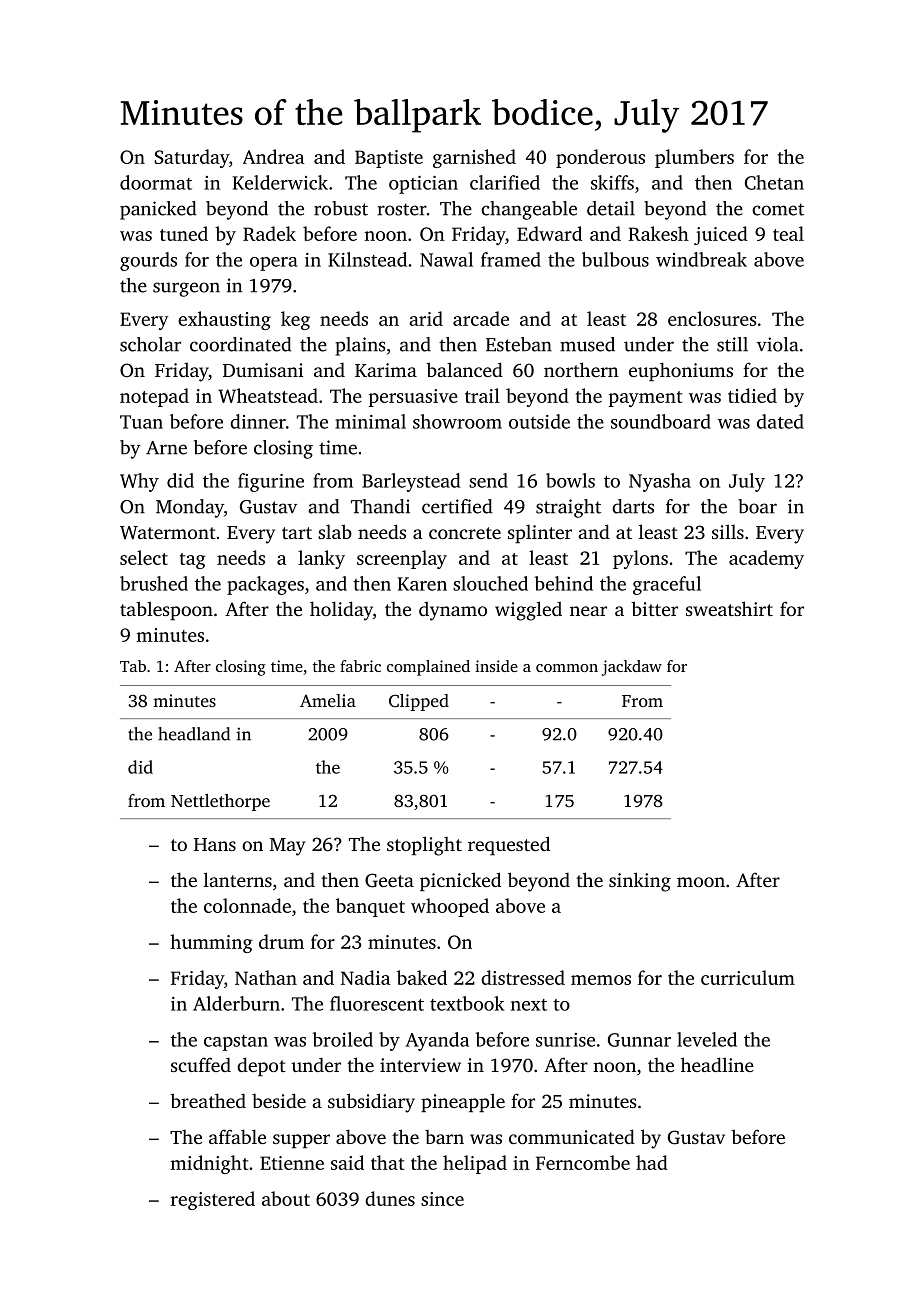 The width and height of the screenshot is (924, 1314). Describe the element at coordinates (154, 583) in the screenshot. I see `brushed` at that location.
